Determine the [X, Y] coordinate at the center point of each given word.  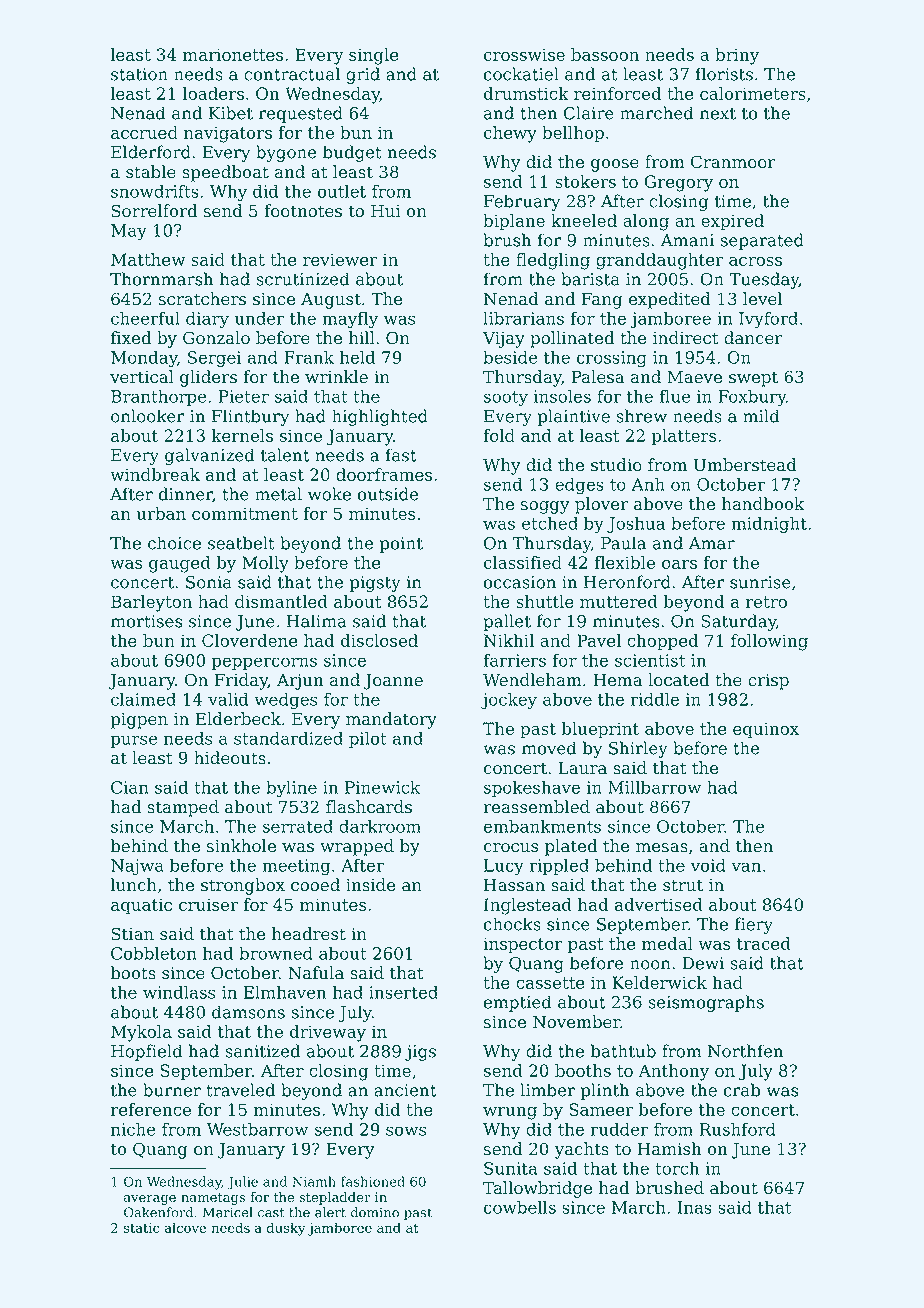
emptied [518, 1003]
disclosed [379, 640]
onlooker [148, 416]
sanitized [262, 1051]
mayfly [350, 320]
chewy [510, 134]
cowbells [520, 1207]
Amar [712, 543]
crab [742, 1090]
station [139, 74]
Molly [265, 564]
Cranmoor [733, 162]
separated [762, 241]
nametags [213, 1199]
